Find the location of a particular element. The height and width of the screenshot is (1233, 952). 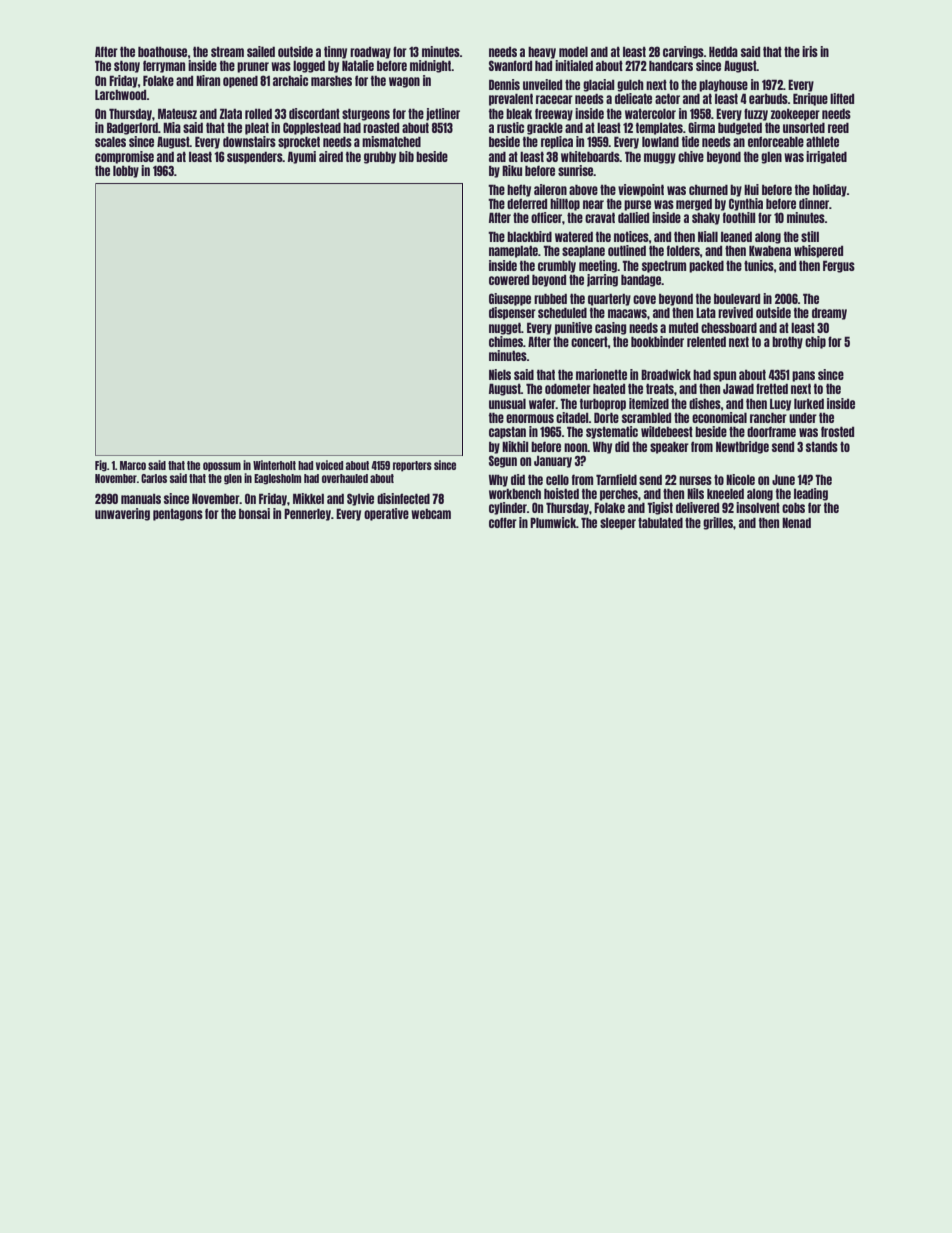

nugget is located at coordinates (505, 329).
